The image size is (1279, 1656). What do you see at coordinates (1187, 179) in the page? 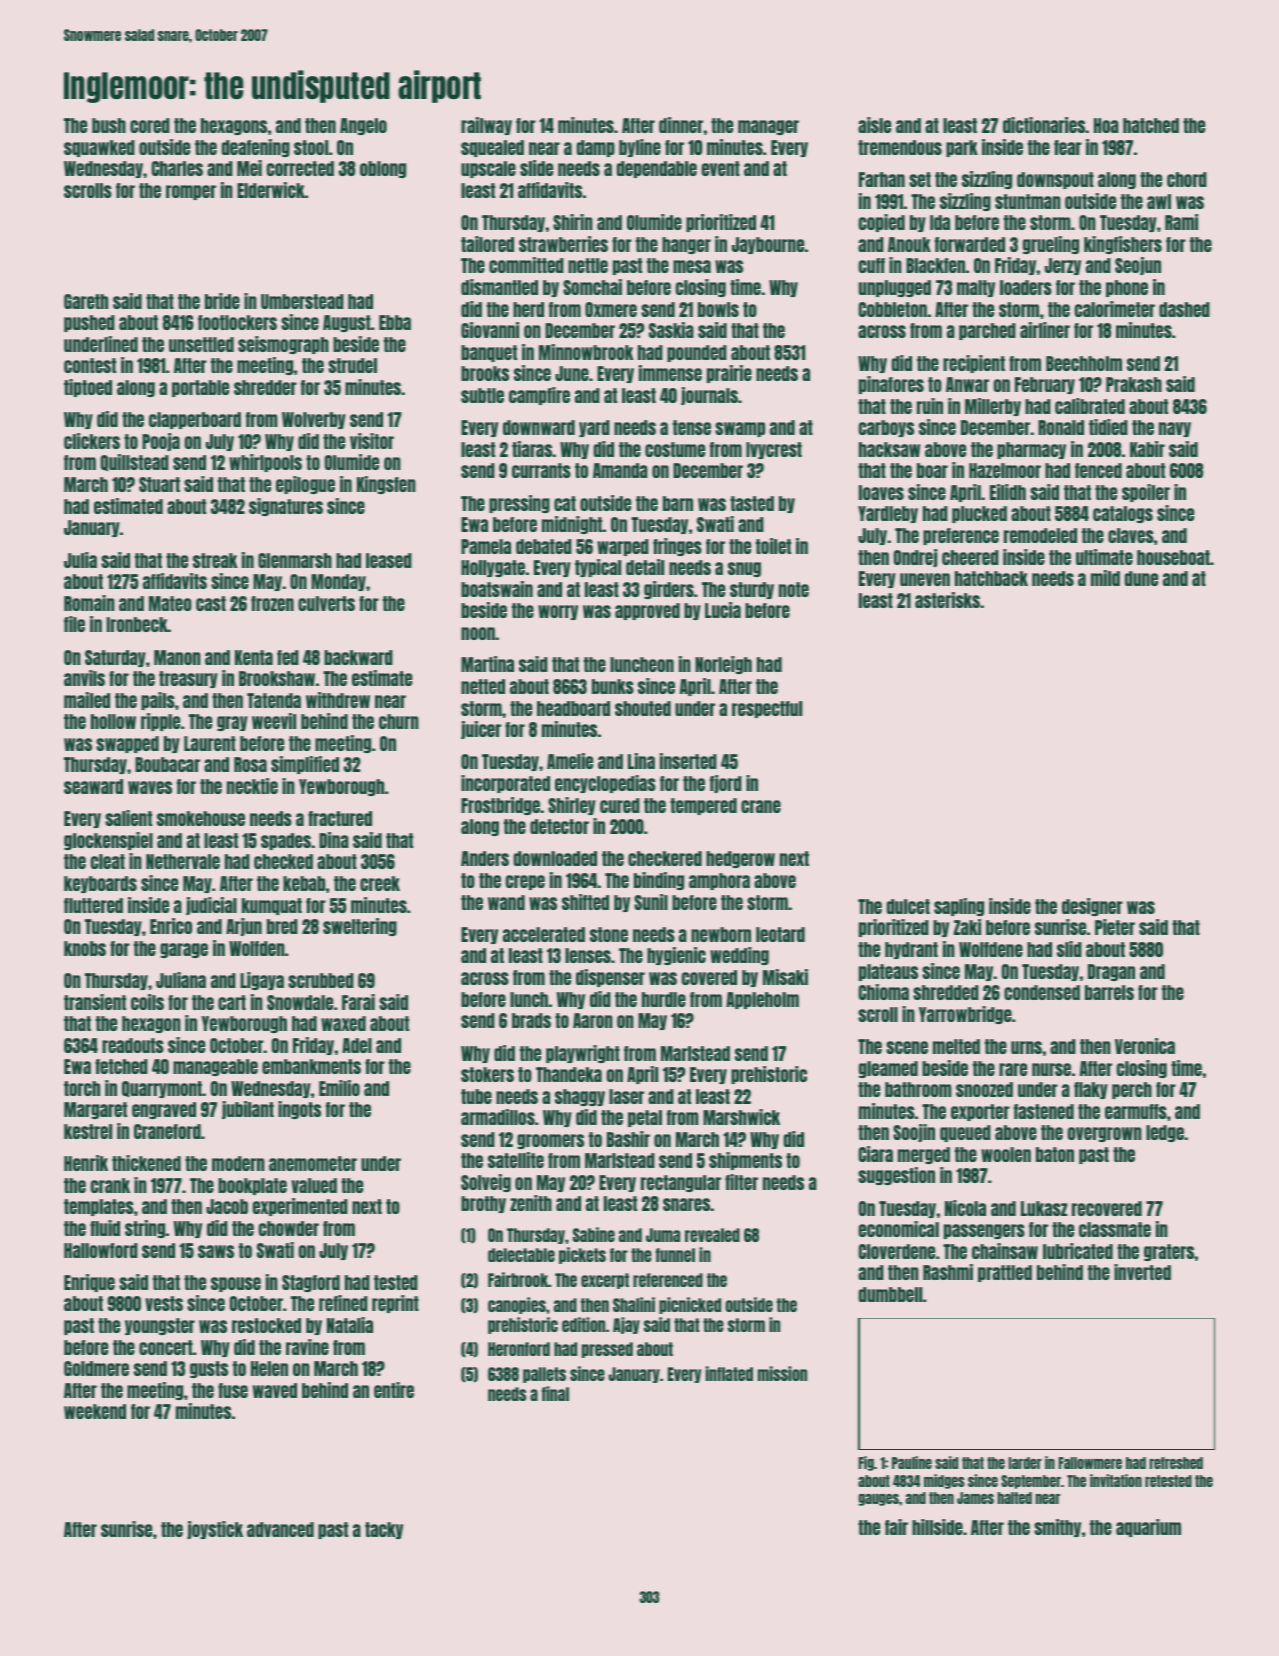
I see `chord` at bounding box center [1187, 179].
